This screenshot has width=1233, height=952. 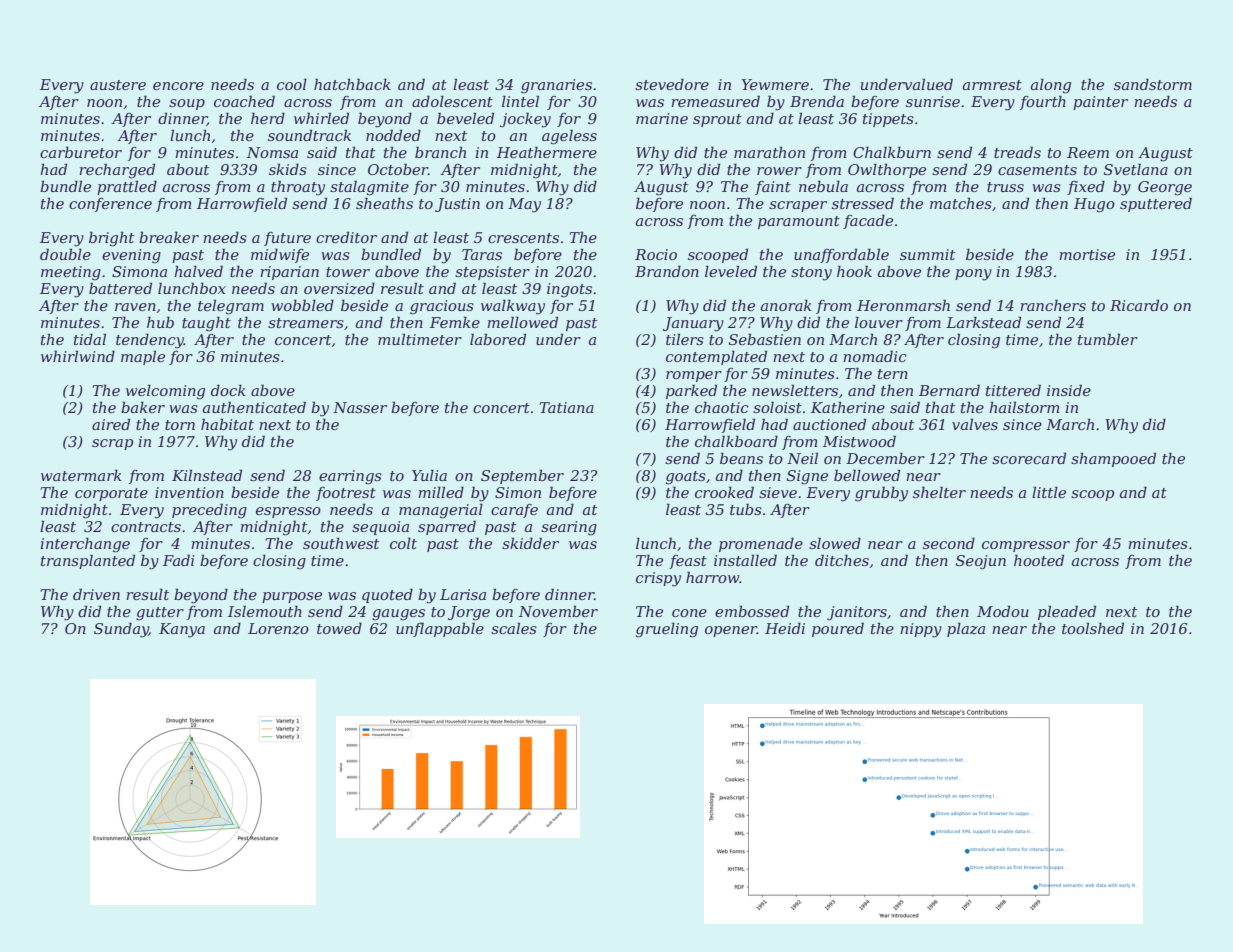 I want to click on lintel, so click(x=520, y=101).
